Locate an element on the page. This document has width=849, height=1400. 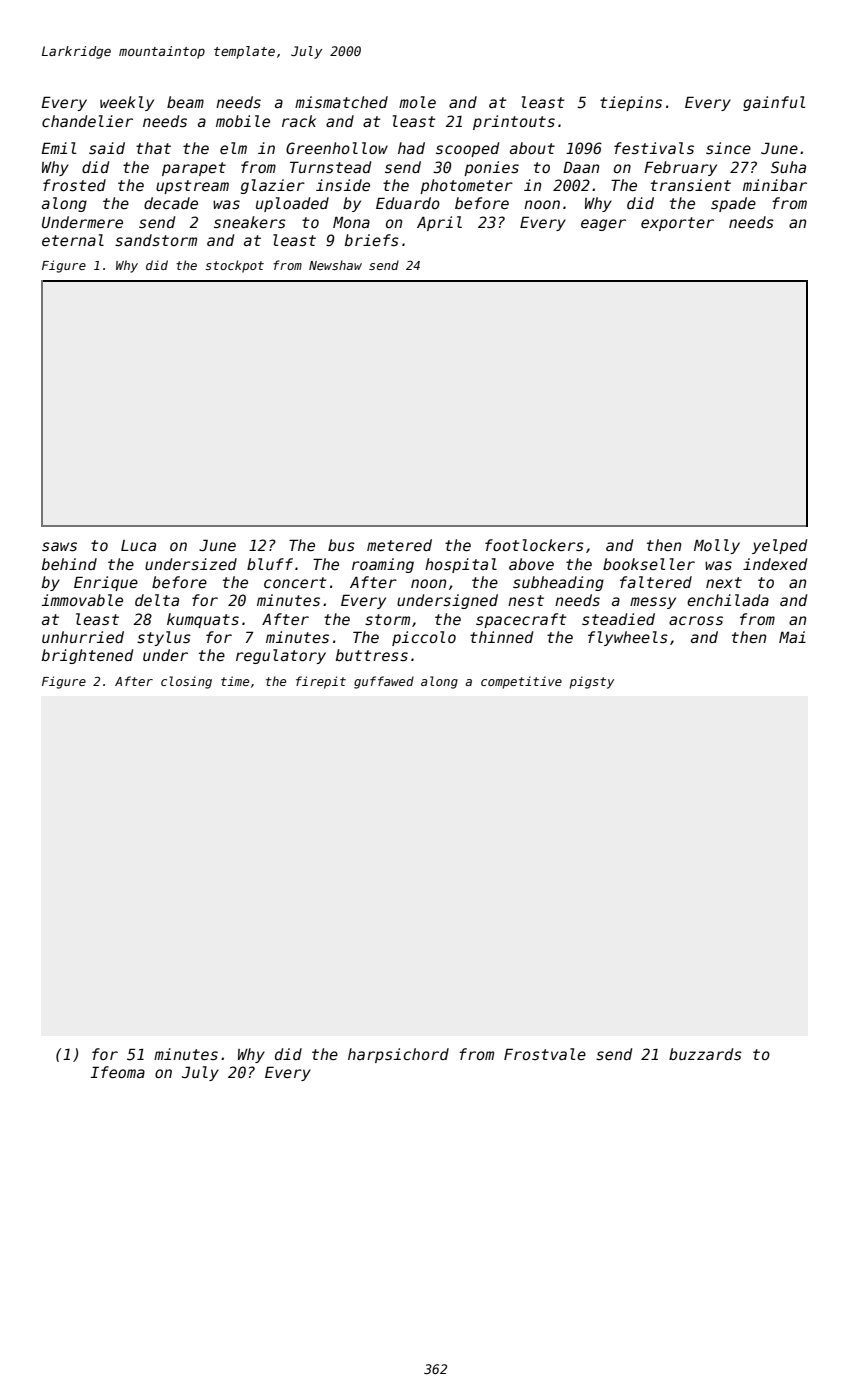
Newshaw is located at coordinates (335, 265).
